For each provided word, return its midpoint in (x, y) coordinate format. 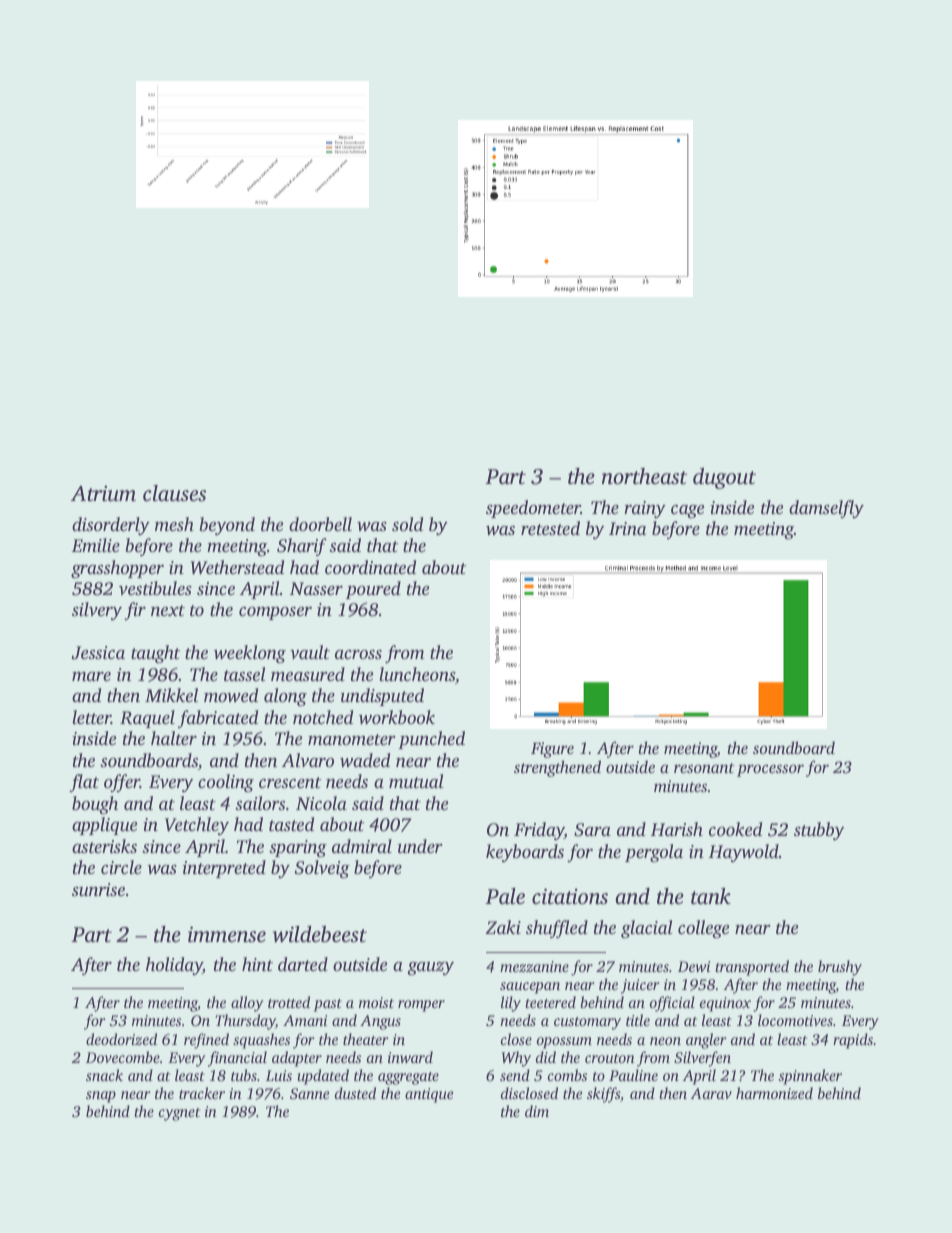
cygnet (179, 1114)
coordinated (370, 567)
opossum (564, 1043)
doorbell (320, 524)
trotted (289, 1002)
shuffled (557, 929)
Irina (627, 528)
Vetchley (197, 826)
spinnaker (810, 1077)
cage (687, 511)
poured (373, 590)
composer (275, 613)
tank (711, 896)
